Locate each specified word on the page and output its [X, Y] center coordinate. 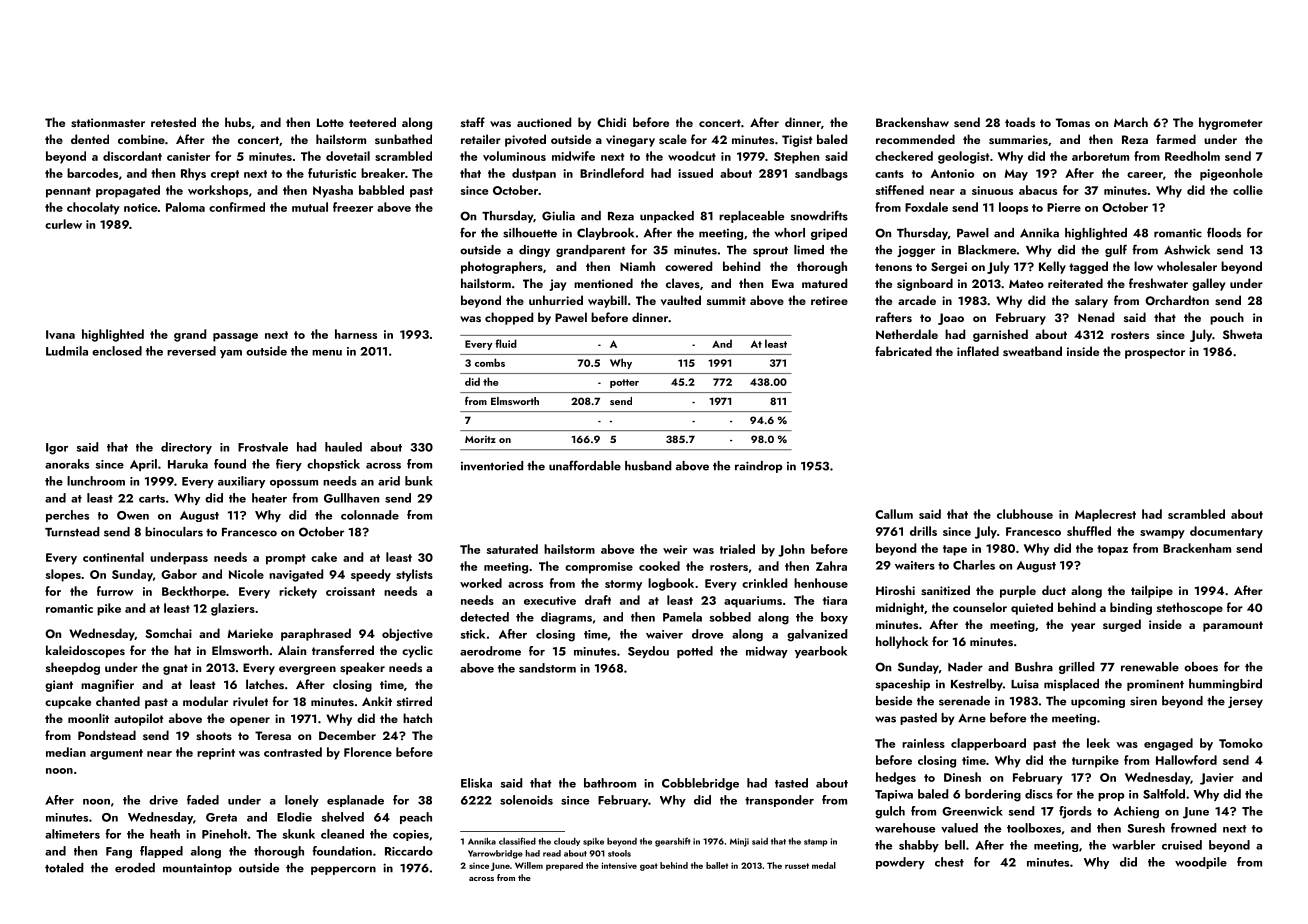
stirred [414, 701]
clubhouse [1025, 514]
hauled [343, 447]
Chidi [611, 122]
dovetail [348, 156]
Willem [529, 865]
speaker [362, 668]
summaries [1018, 139]
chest [949, 862]
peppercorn [343, 870]
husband [648, 466]
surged [1122, 625]
